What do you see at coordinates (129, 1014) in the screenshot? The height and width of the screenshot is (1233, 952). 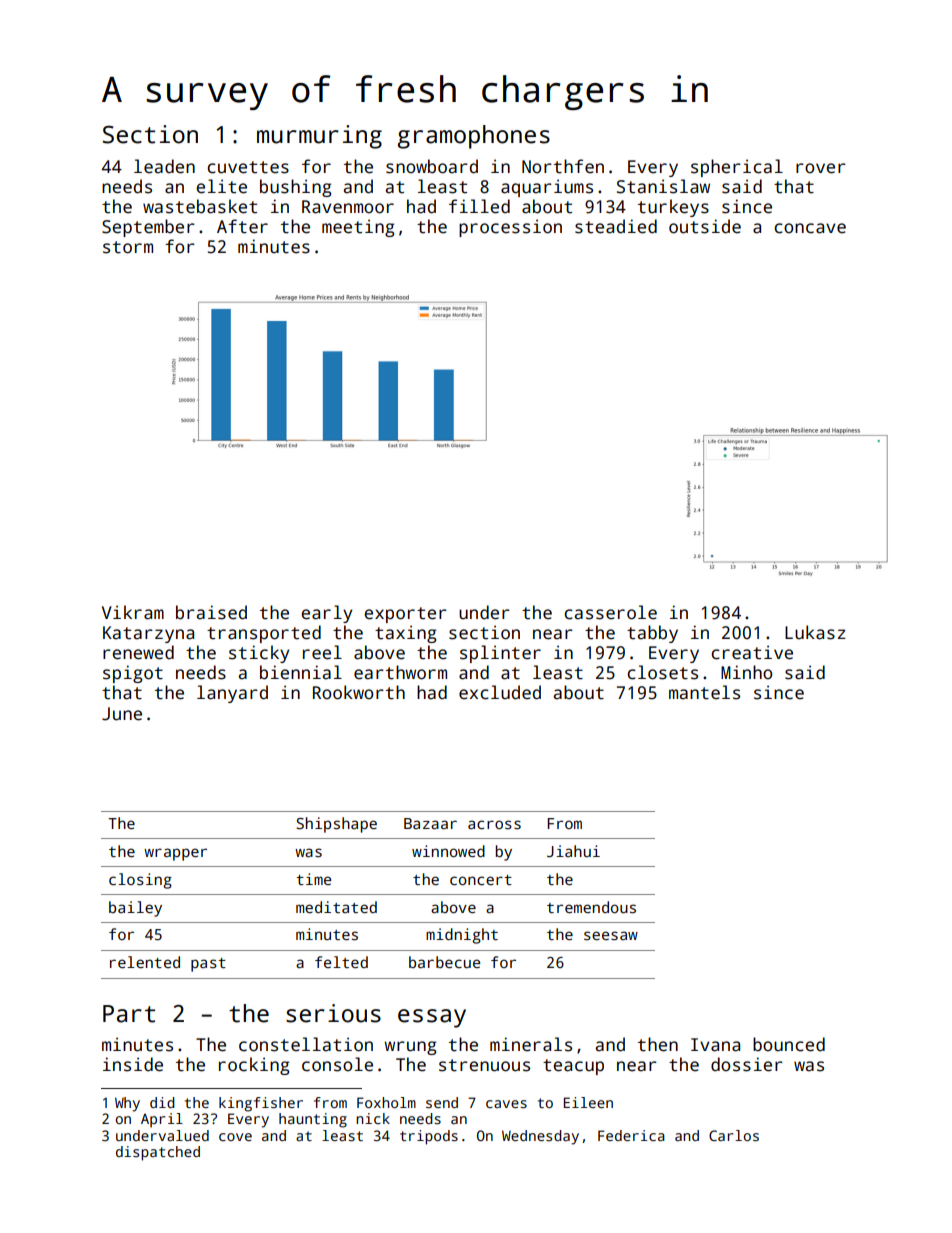 I see `Part` at bounding box center [129, 1014].
